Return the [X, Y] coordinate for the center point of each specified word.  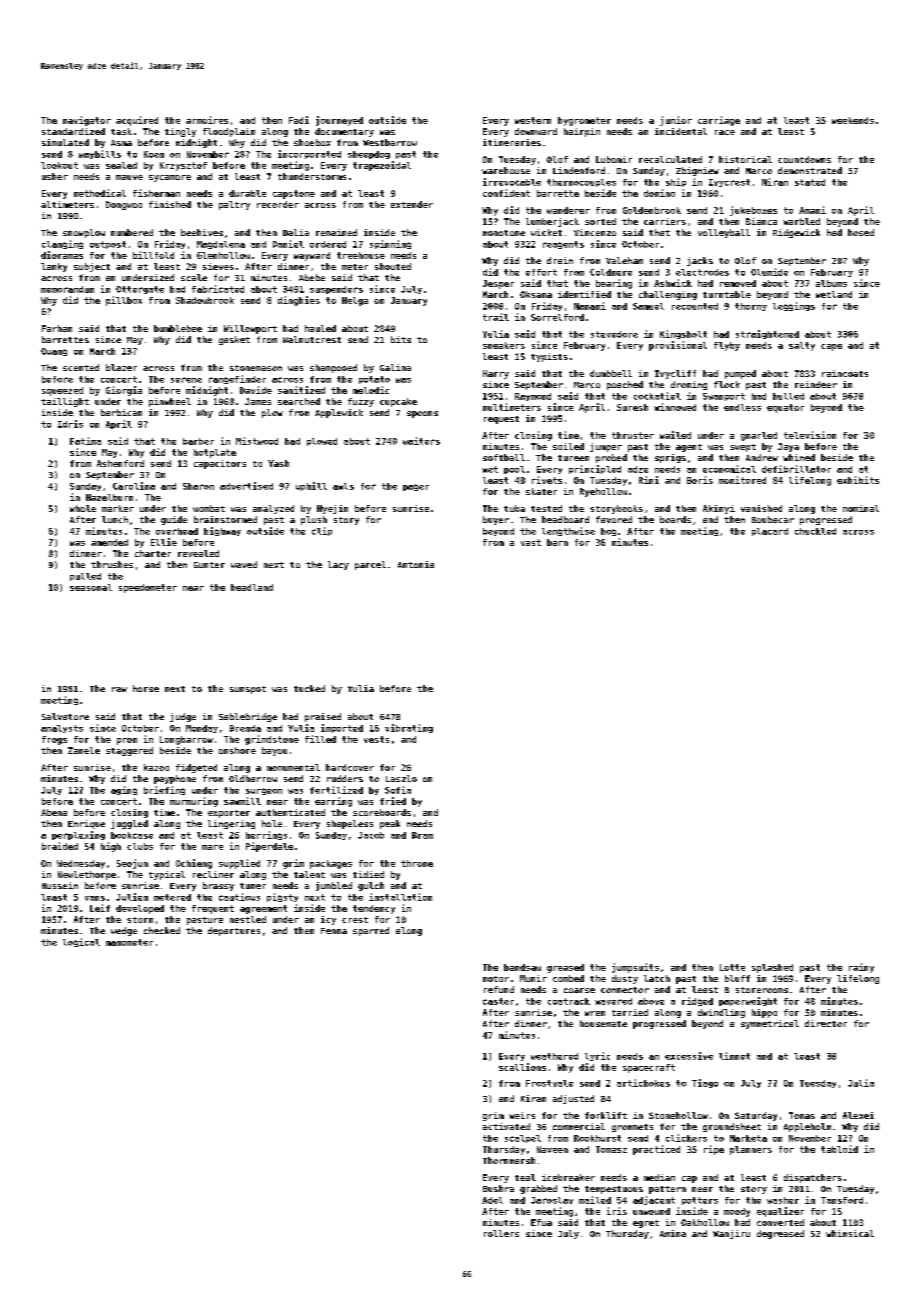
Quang [54, 352]
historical [745, 159]
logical [81, 942]
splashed [772, 968]
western [533, 120]
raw [119, 689]
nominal [861, 508]
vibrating [409, 728]
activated [506, 1126]
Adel [492, 1200]
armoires [207, 120]
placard [770, 532]
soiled [568, 446]
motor [496, 979]
